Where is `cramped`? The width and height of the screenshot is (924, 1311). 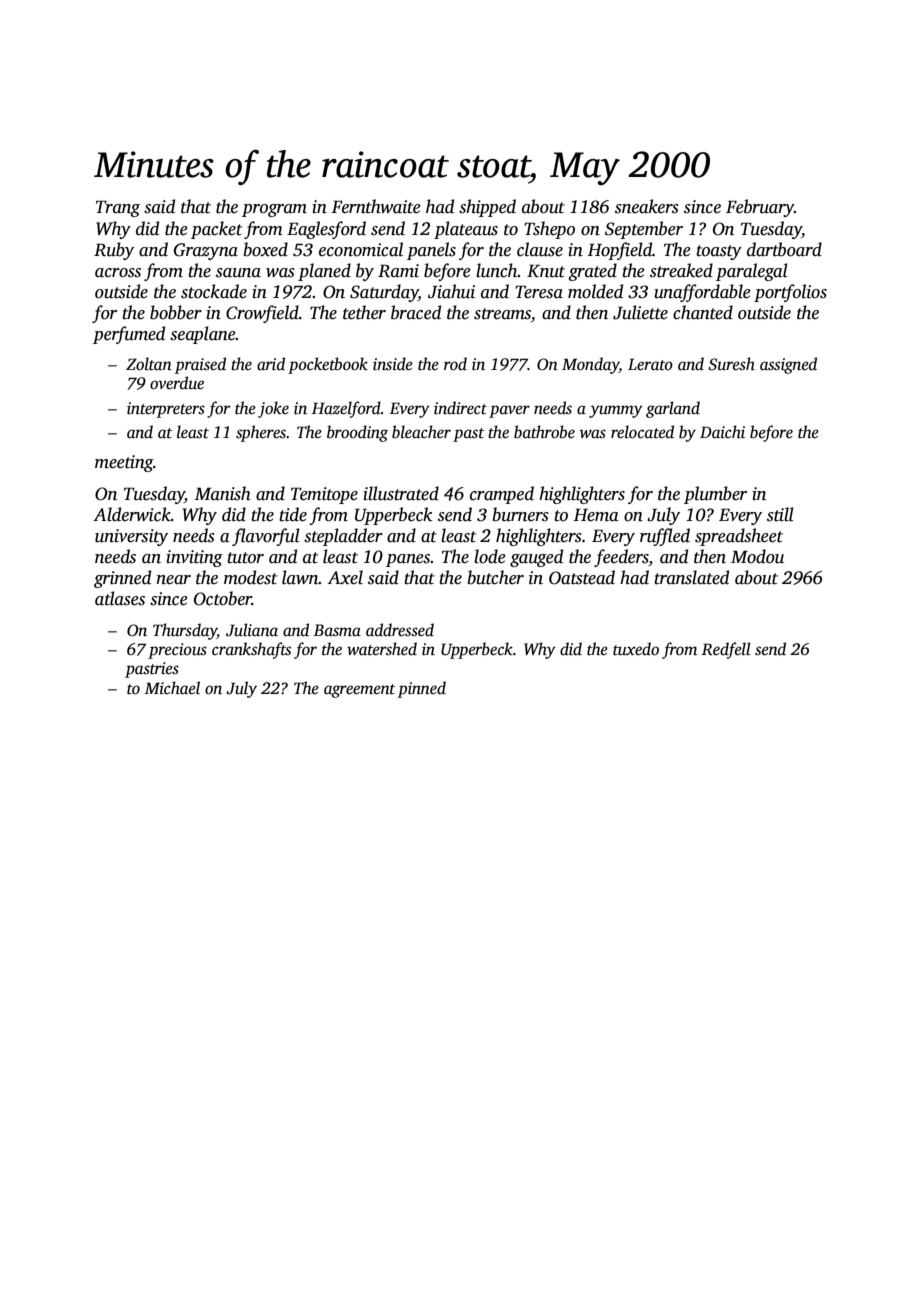
cramped is located at coordinates (502, 495).
